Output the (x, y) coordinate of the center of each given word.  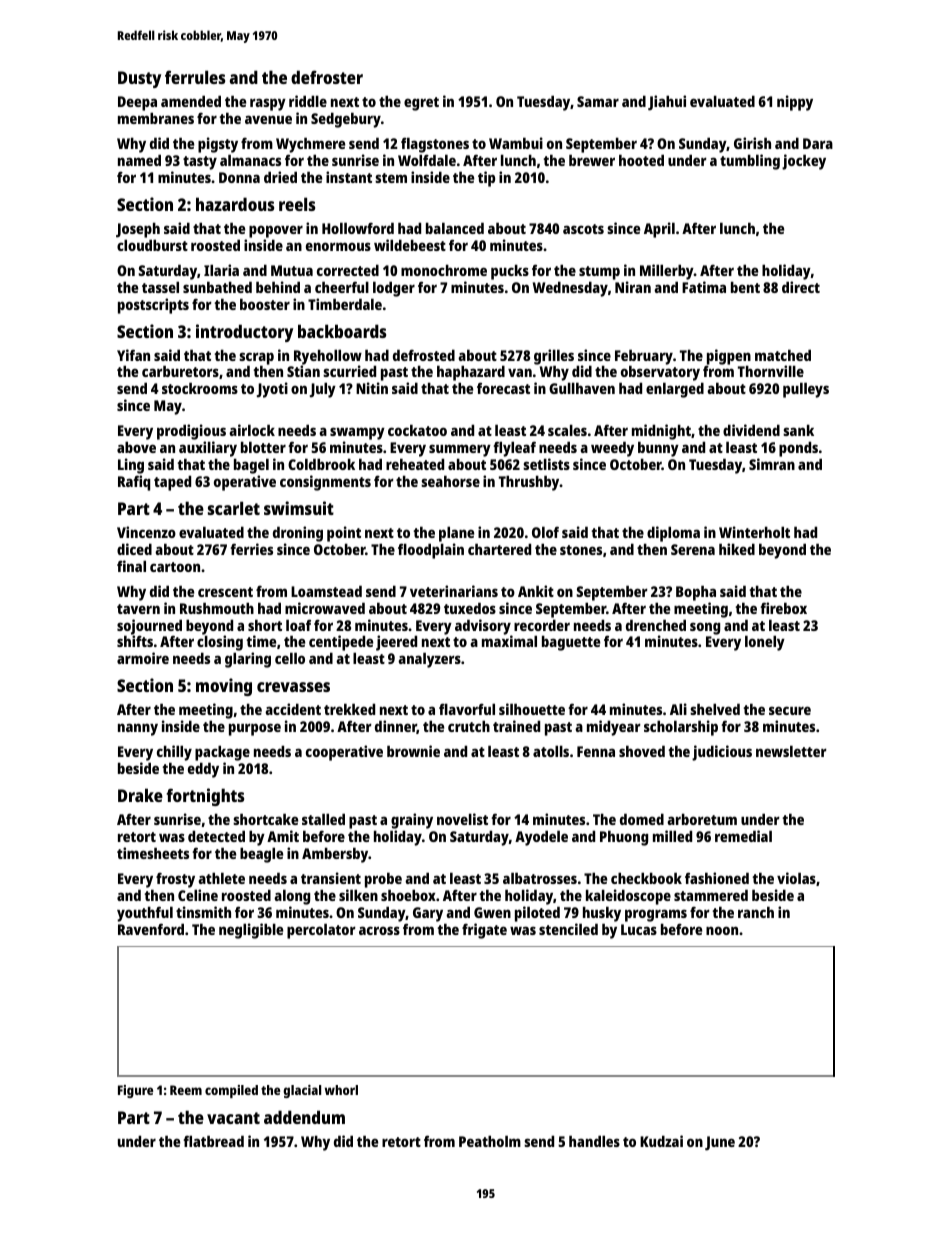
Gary (428, 914)
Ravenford (151, 929)
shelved (715, 709)
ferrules (195, 77)
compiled (231, 1091)
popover (276, 231)
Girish (752, 143)
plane (456, 534)
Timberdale (345, 304)
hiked (737, 549)
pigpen (728, 357)
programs (656, 915)
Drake (140, 795)
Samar (598, 101)
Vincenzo (146, 532)
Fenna (596, 751)
